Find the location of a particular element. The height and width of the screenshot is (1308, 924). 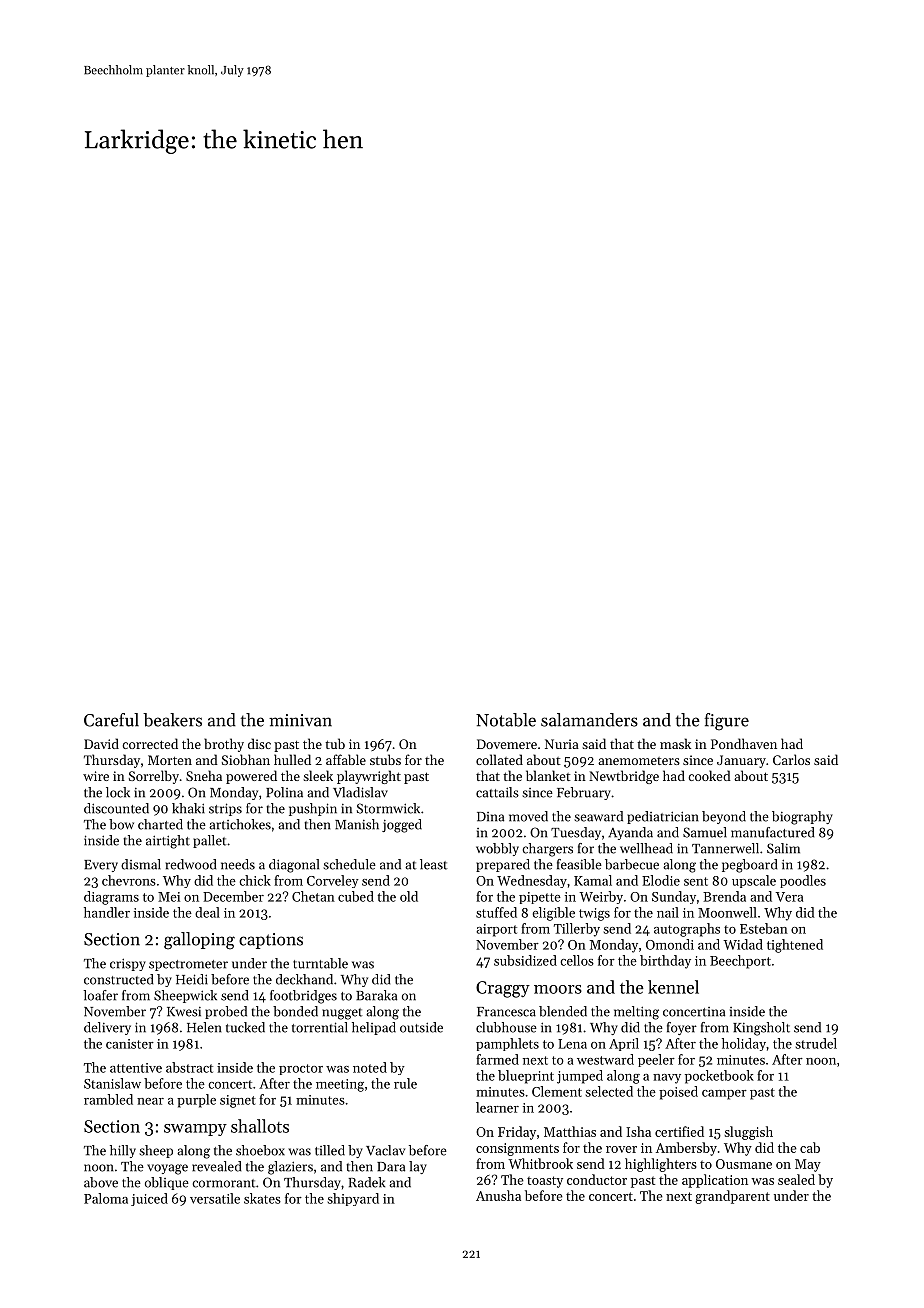

upscale is located at coordinates (754, 881).
